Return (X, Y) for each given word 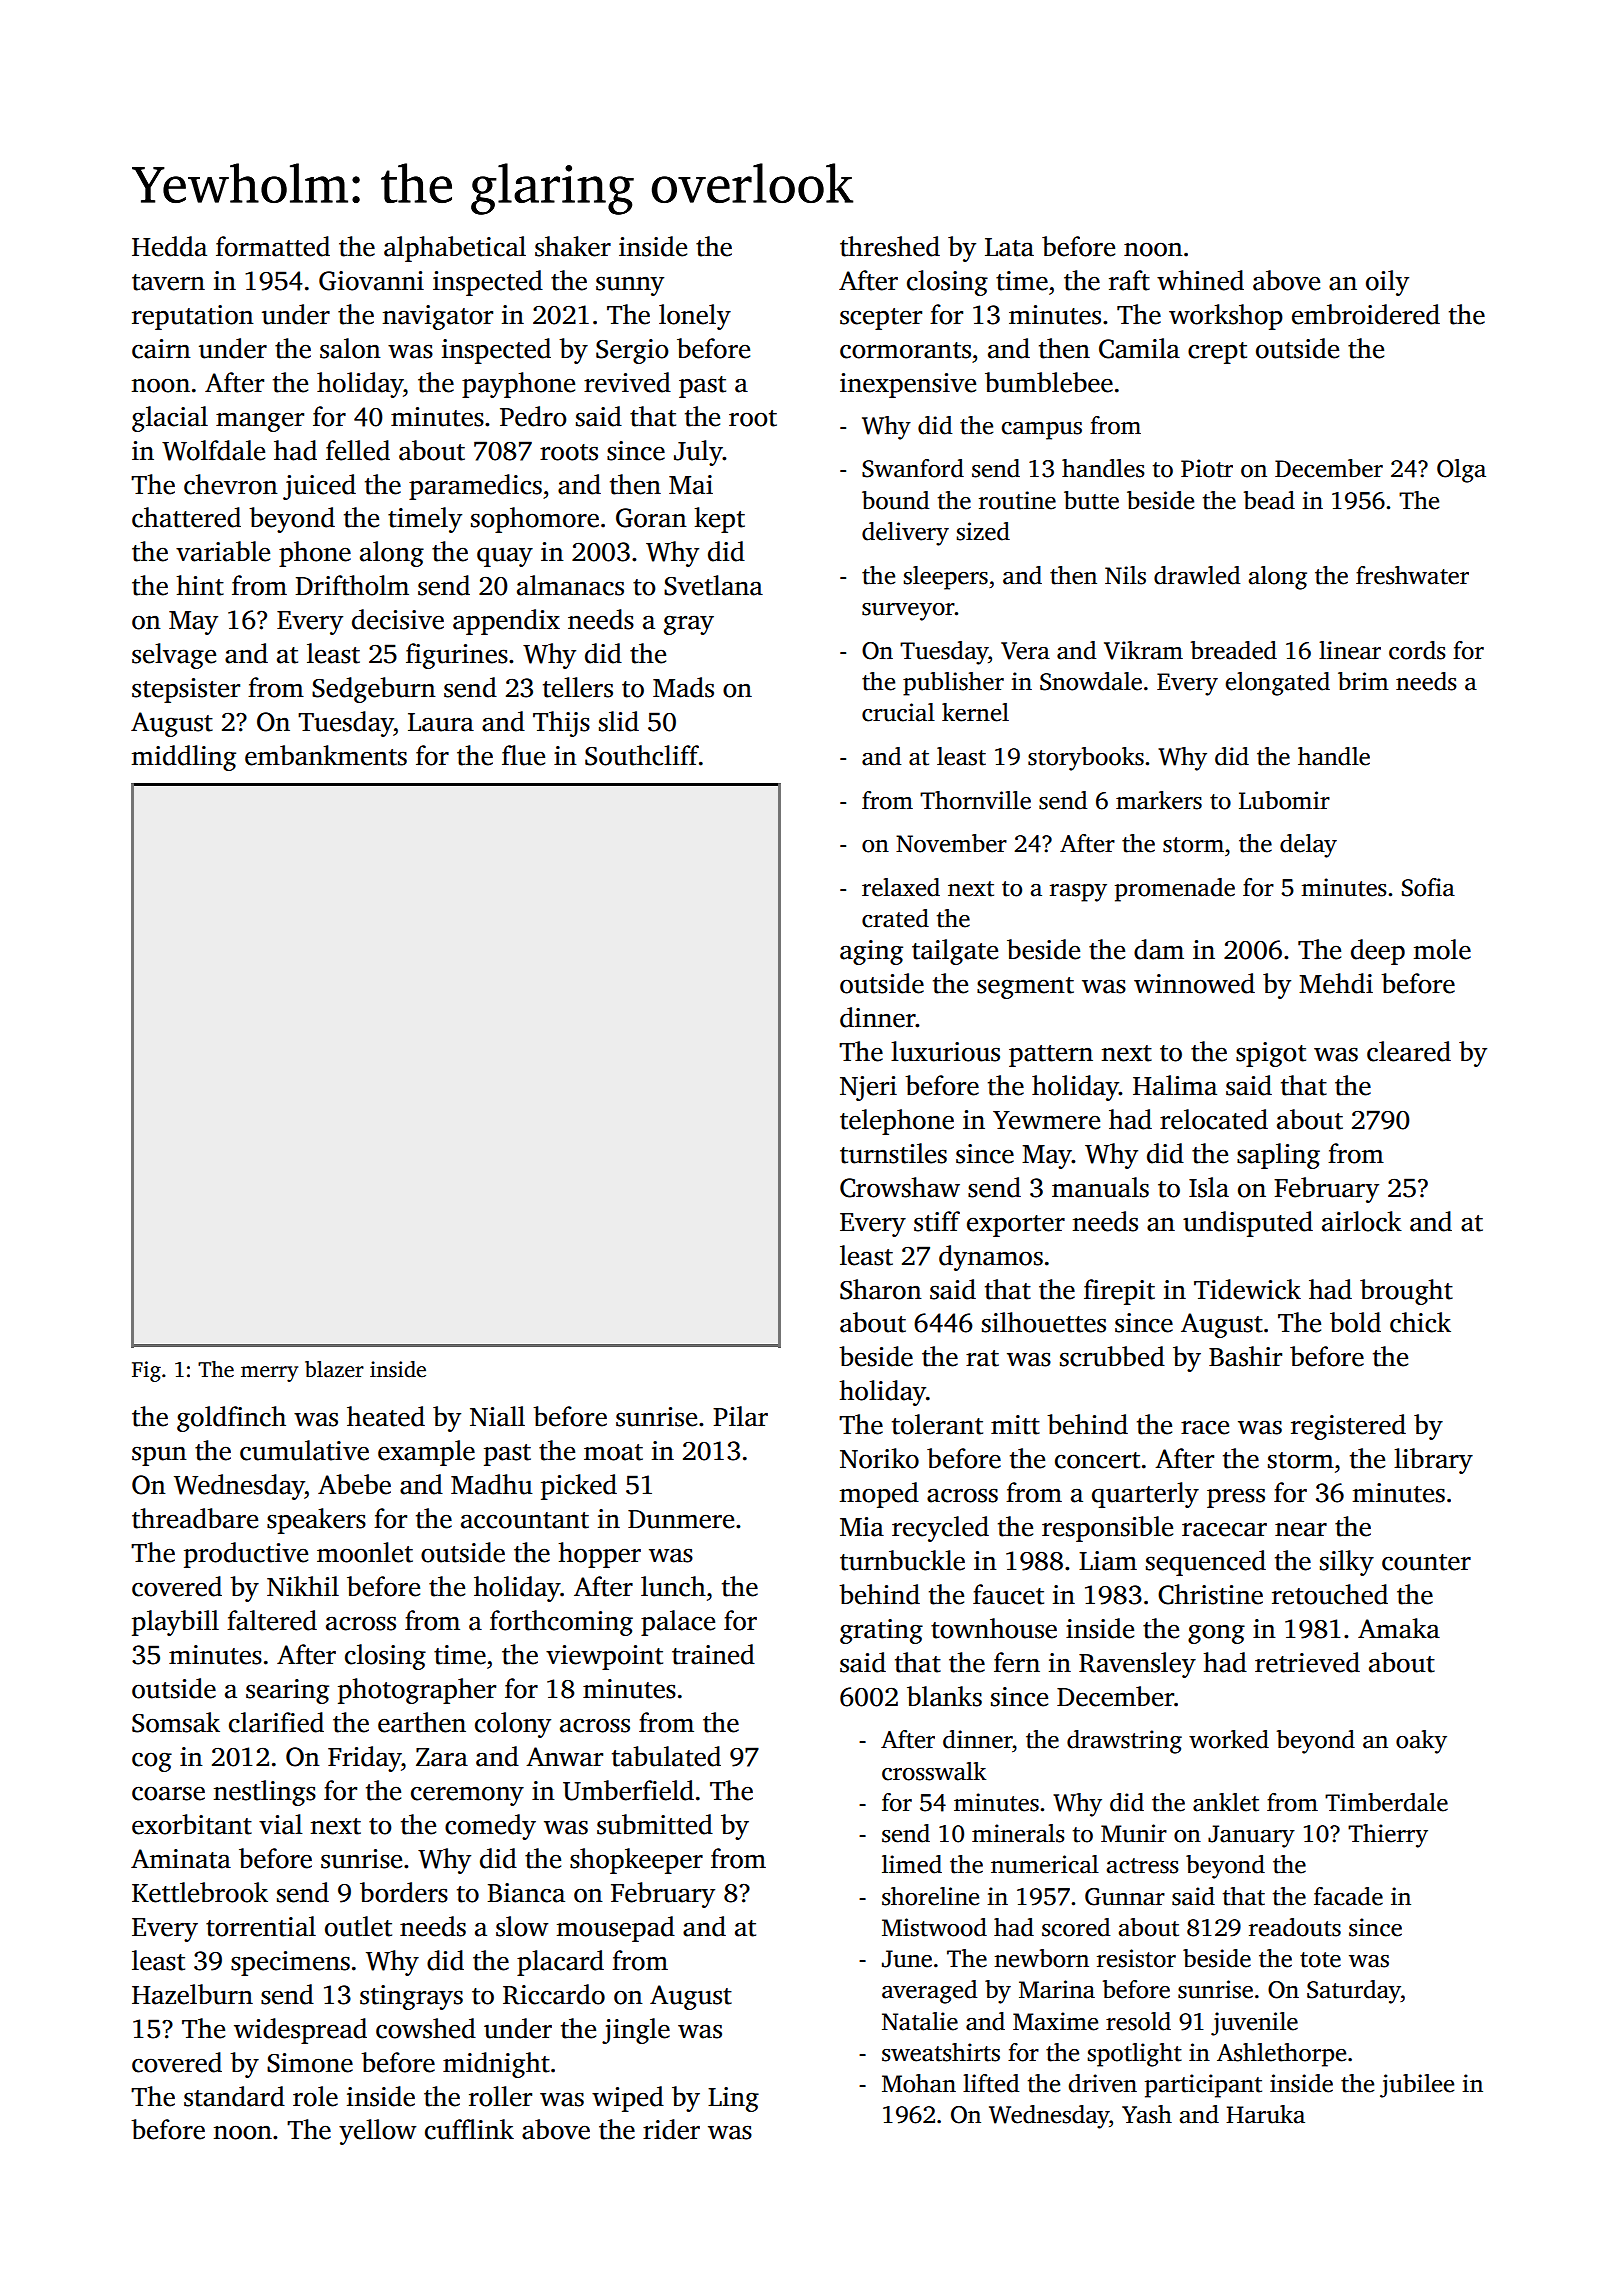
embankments (326, 755)
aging (871, 952)
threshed (890, 246)
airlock (1362, 1221)
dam (1159, 949)
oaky (1421, 1742)
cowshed (426, 2028)
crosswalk (934, 1771)
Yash (1147, 2114)
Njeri (868, 1088)
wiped (628, 2099)
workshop (1226, 317)
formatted (273, 246)
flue (523, 755)
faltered (272, 1620)
